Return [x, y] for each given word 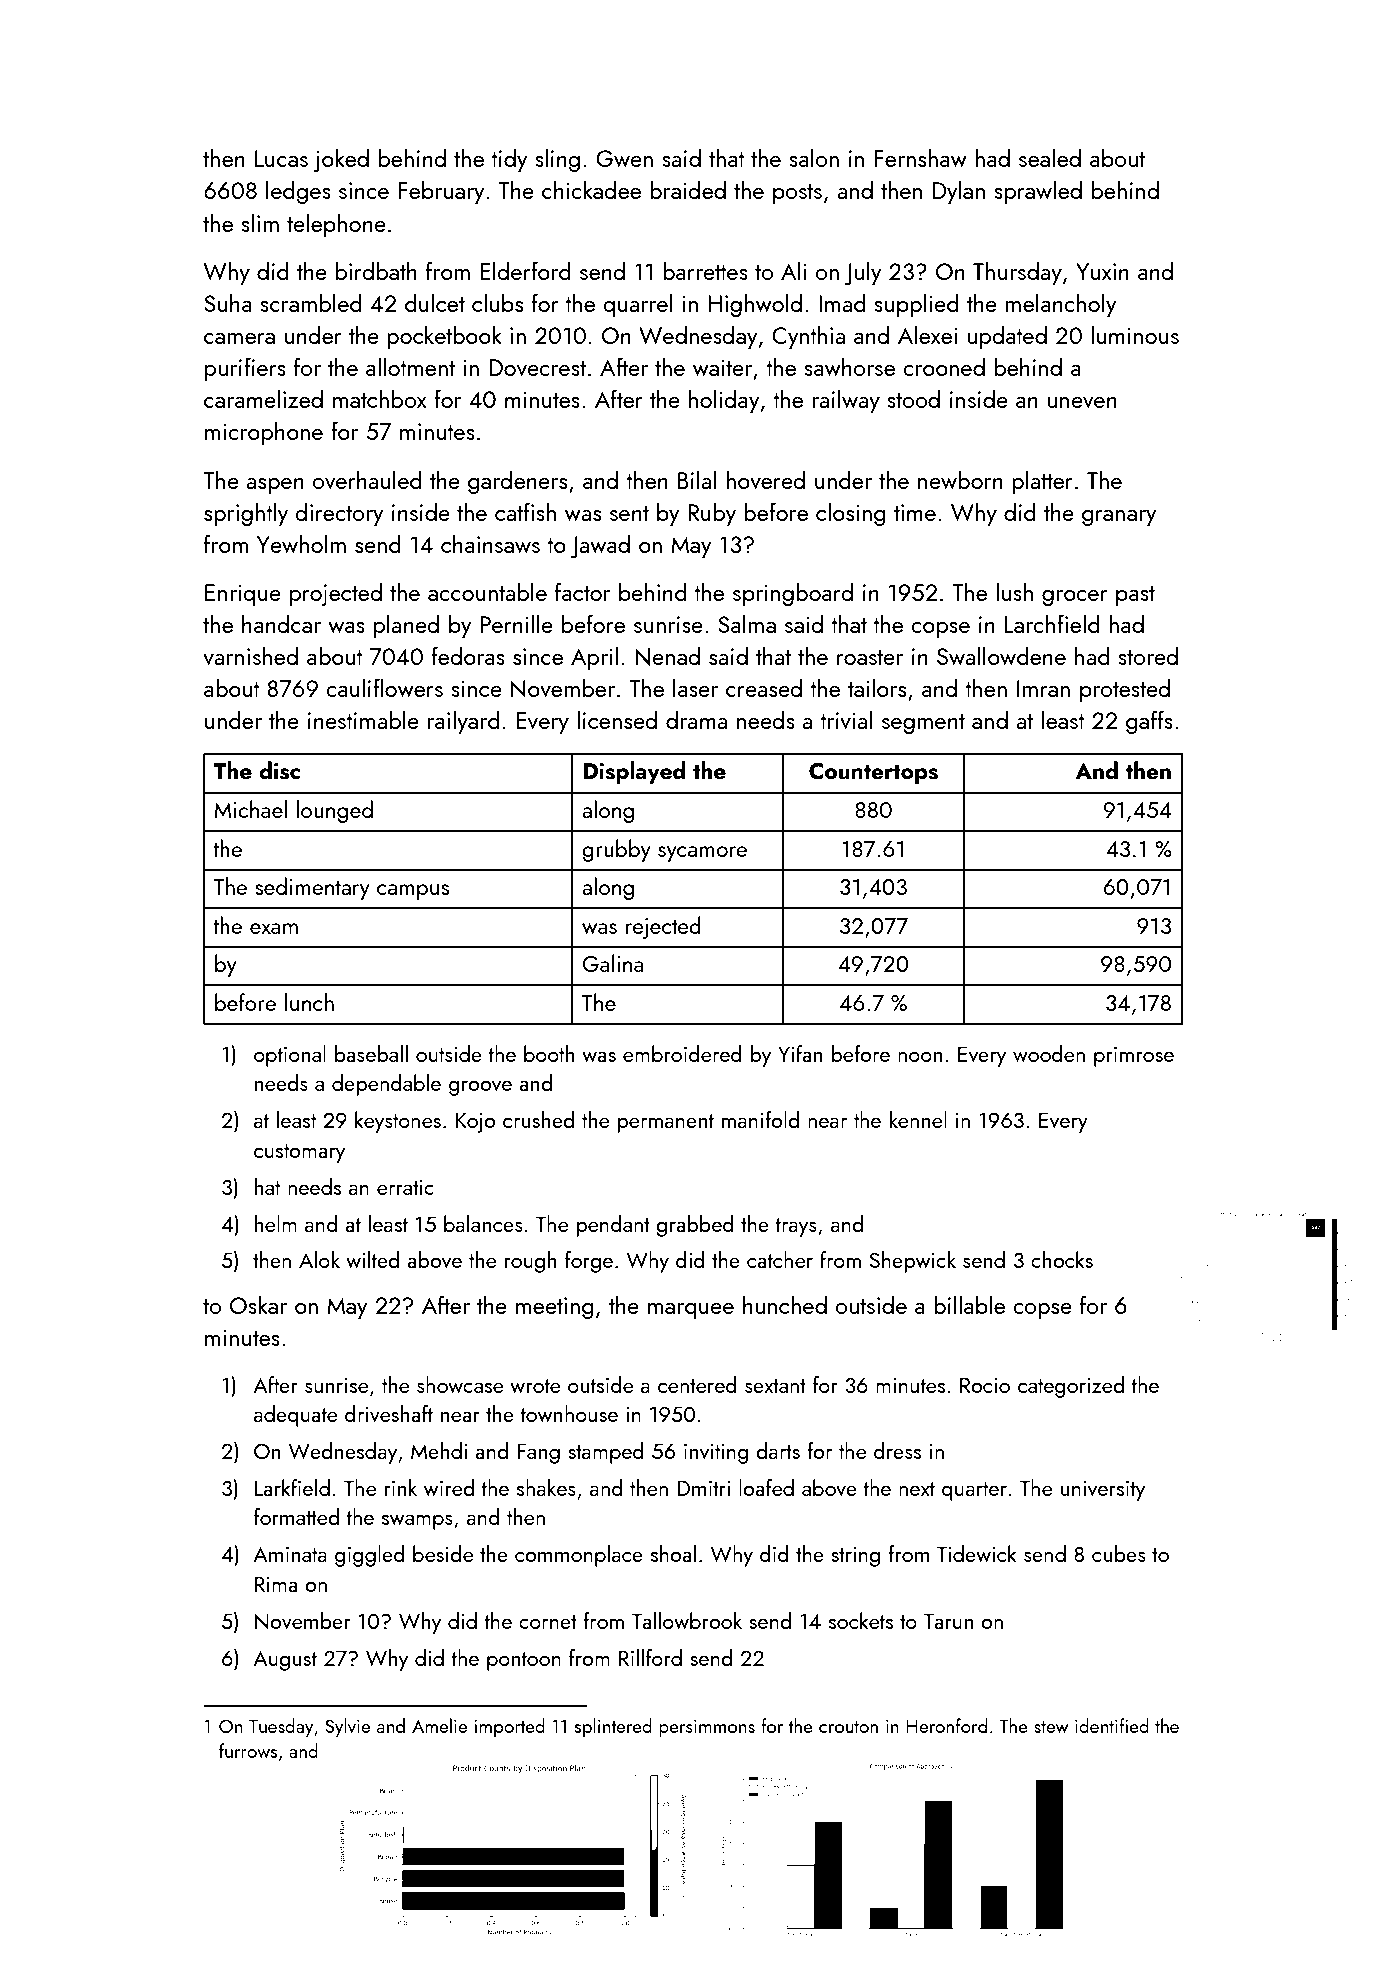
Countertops [873, 773]
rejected [663, 927]
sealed [1050, 157]
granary [1119, 518]
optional [290, 1056]
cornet [548, 1622]
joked [341, 160]
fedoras [468, 655]
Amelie [439, 1725]
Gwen [624, 158]
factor [582, 591]
